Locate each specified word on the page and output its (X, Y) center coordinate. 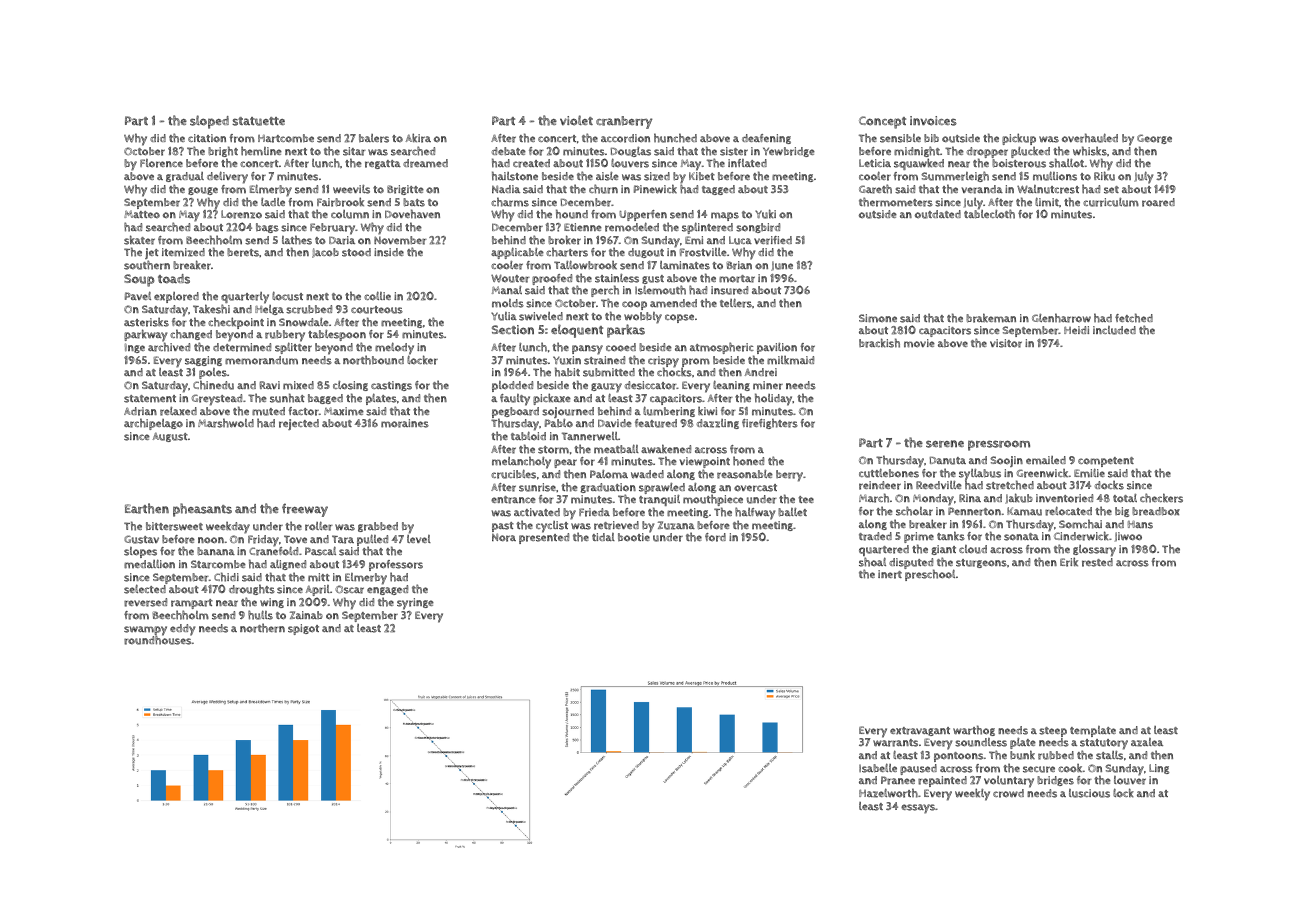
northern (262, 628)
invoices (933, 121)
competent (1106, 462)
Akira (418, 138)
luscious (1089, 793)
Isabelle (878, 768)
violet (576, 120)
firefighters (770, 423)
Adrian (140, 411)
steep (1053, 732)
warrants (895, 743)
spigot (303, 629)
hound (572, 214)
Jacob (325, 253)
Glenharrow (1061, 318)
